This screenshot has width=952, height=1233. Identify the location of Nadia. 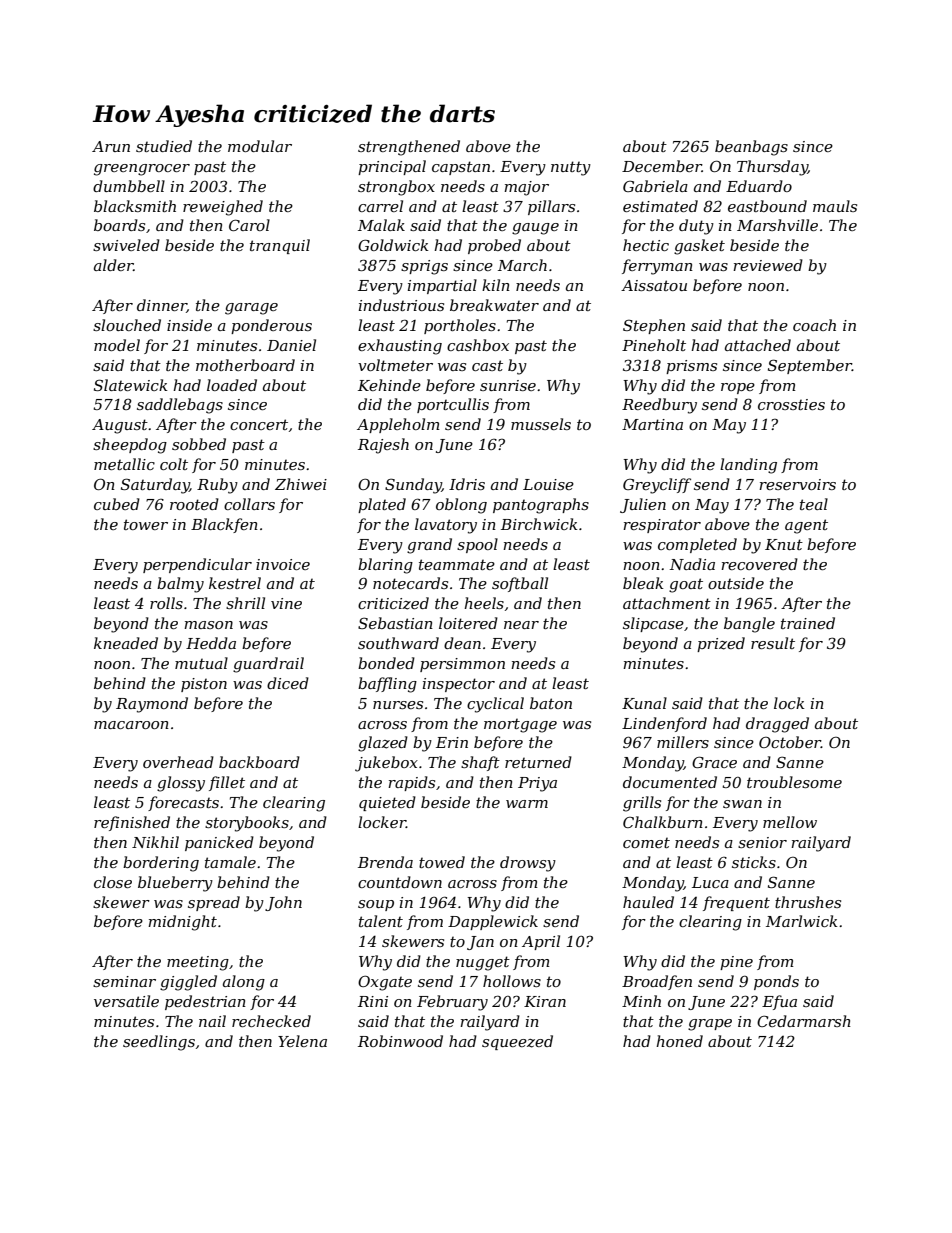
(692, 564).
